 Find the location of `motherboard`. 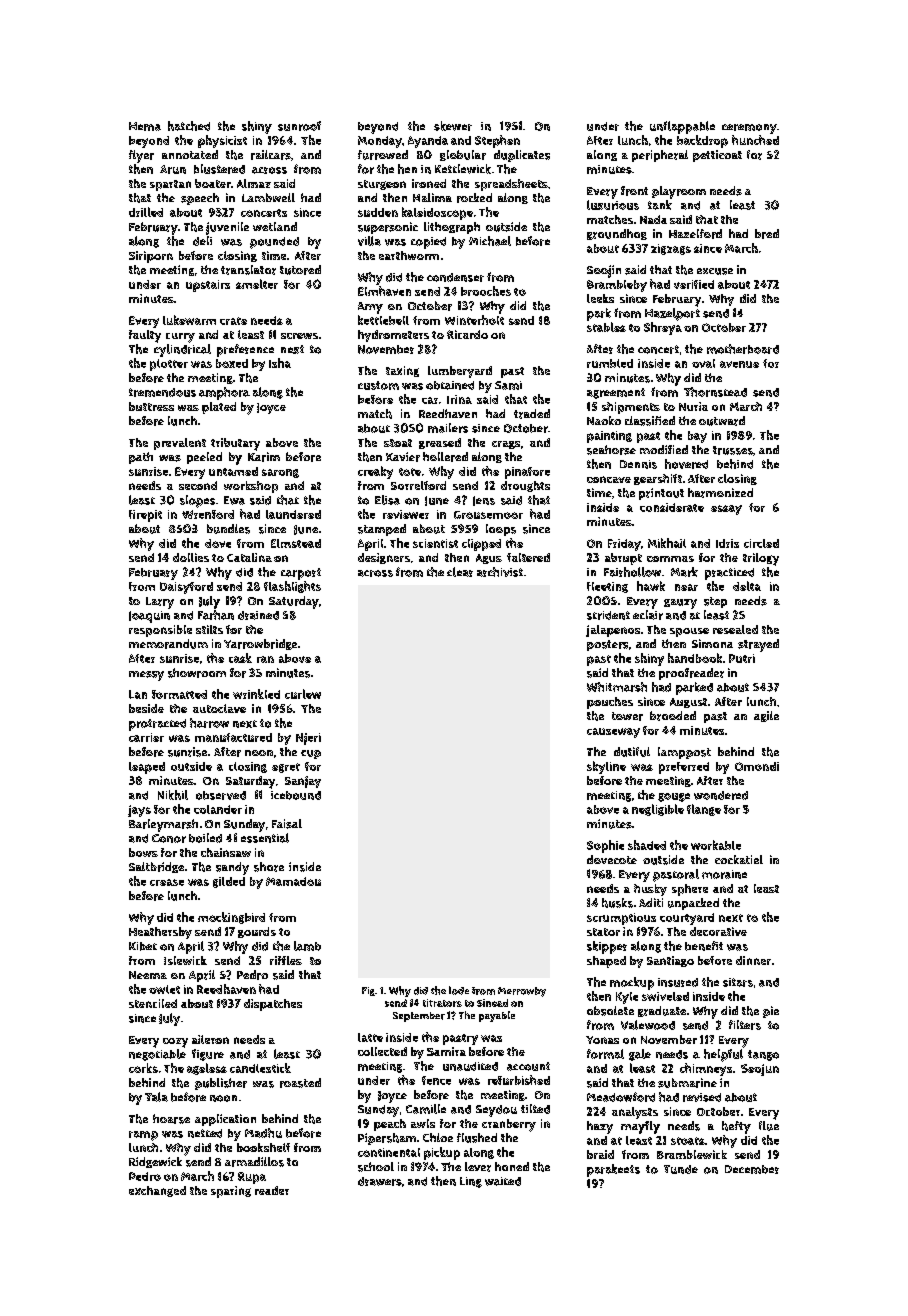

motherboard is located at coordinates (743, 349).
